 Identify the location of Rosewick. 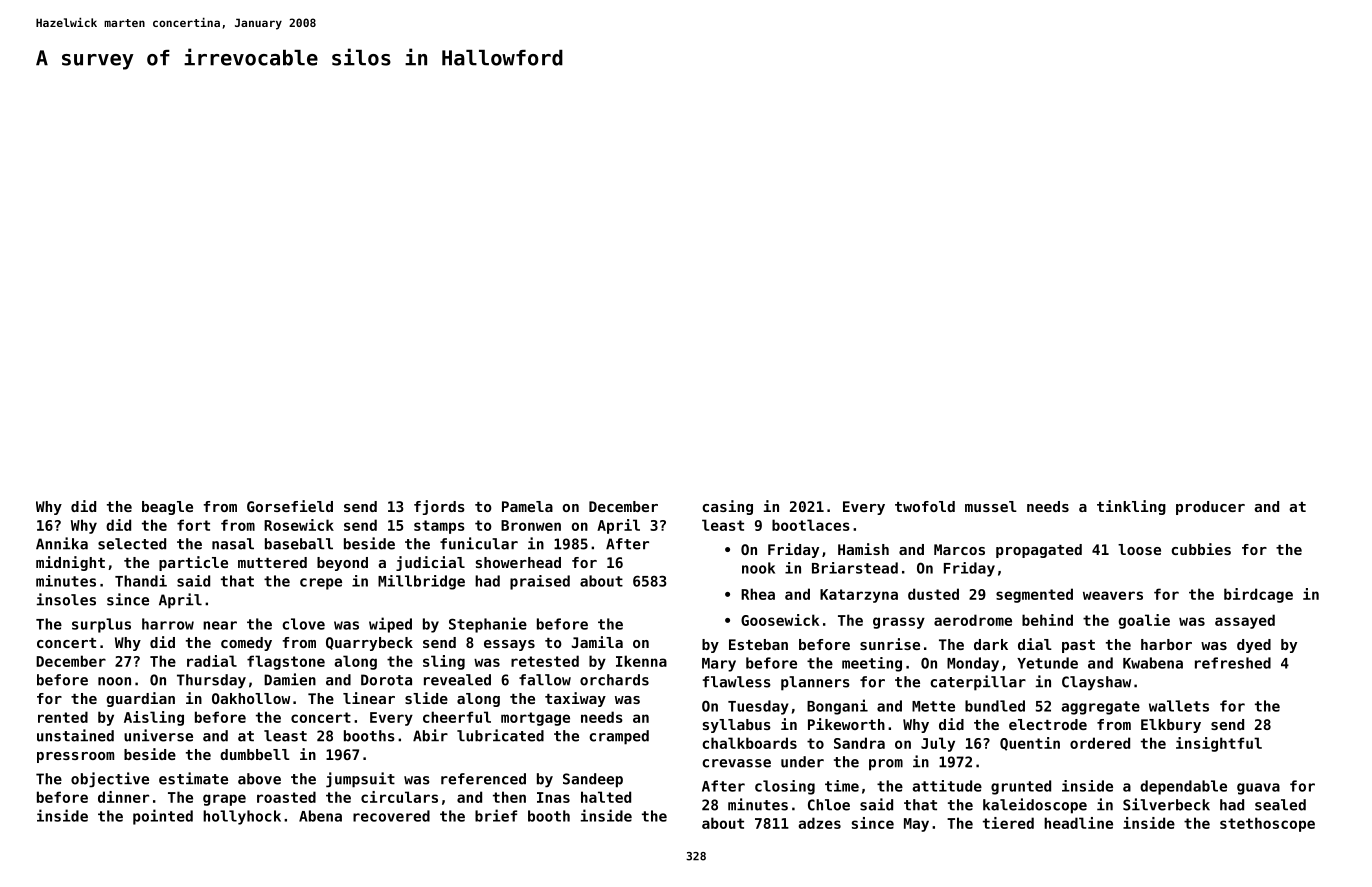
(299, 525).
